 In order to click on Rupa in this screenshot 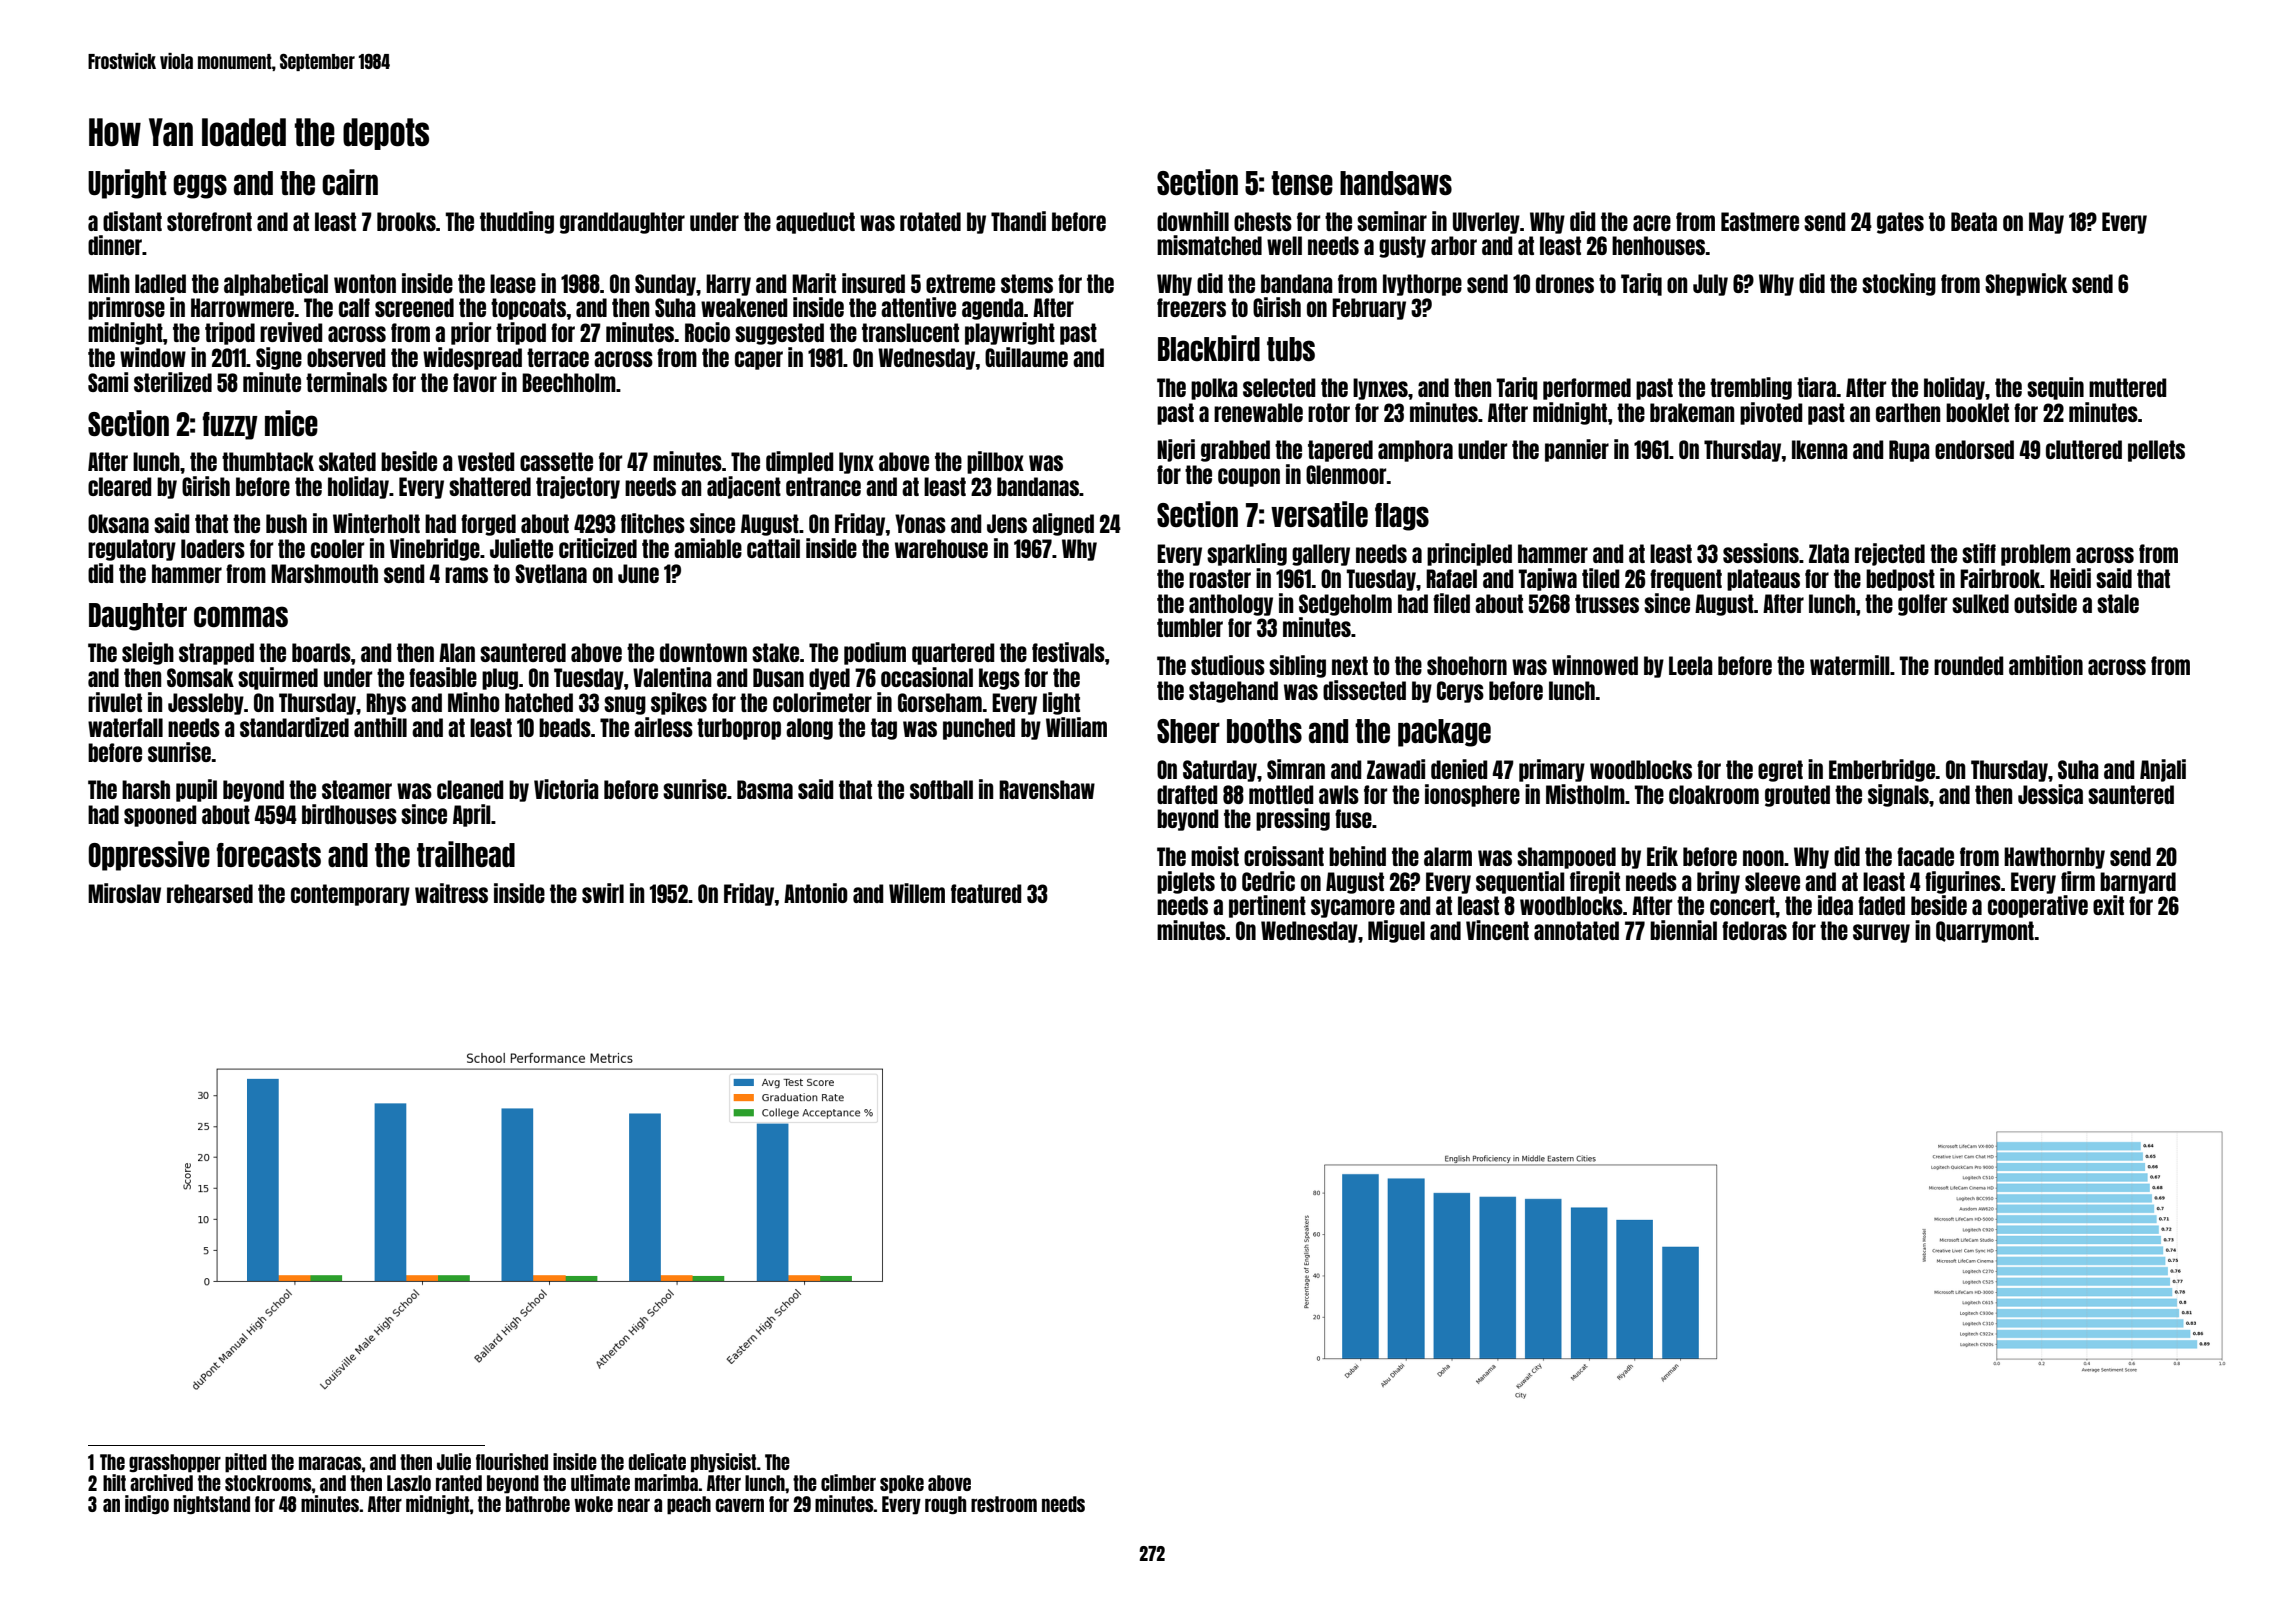, I will do `click(1909, 451)`.
